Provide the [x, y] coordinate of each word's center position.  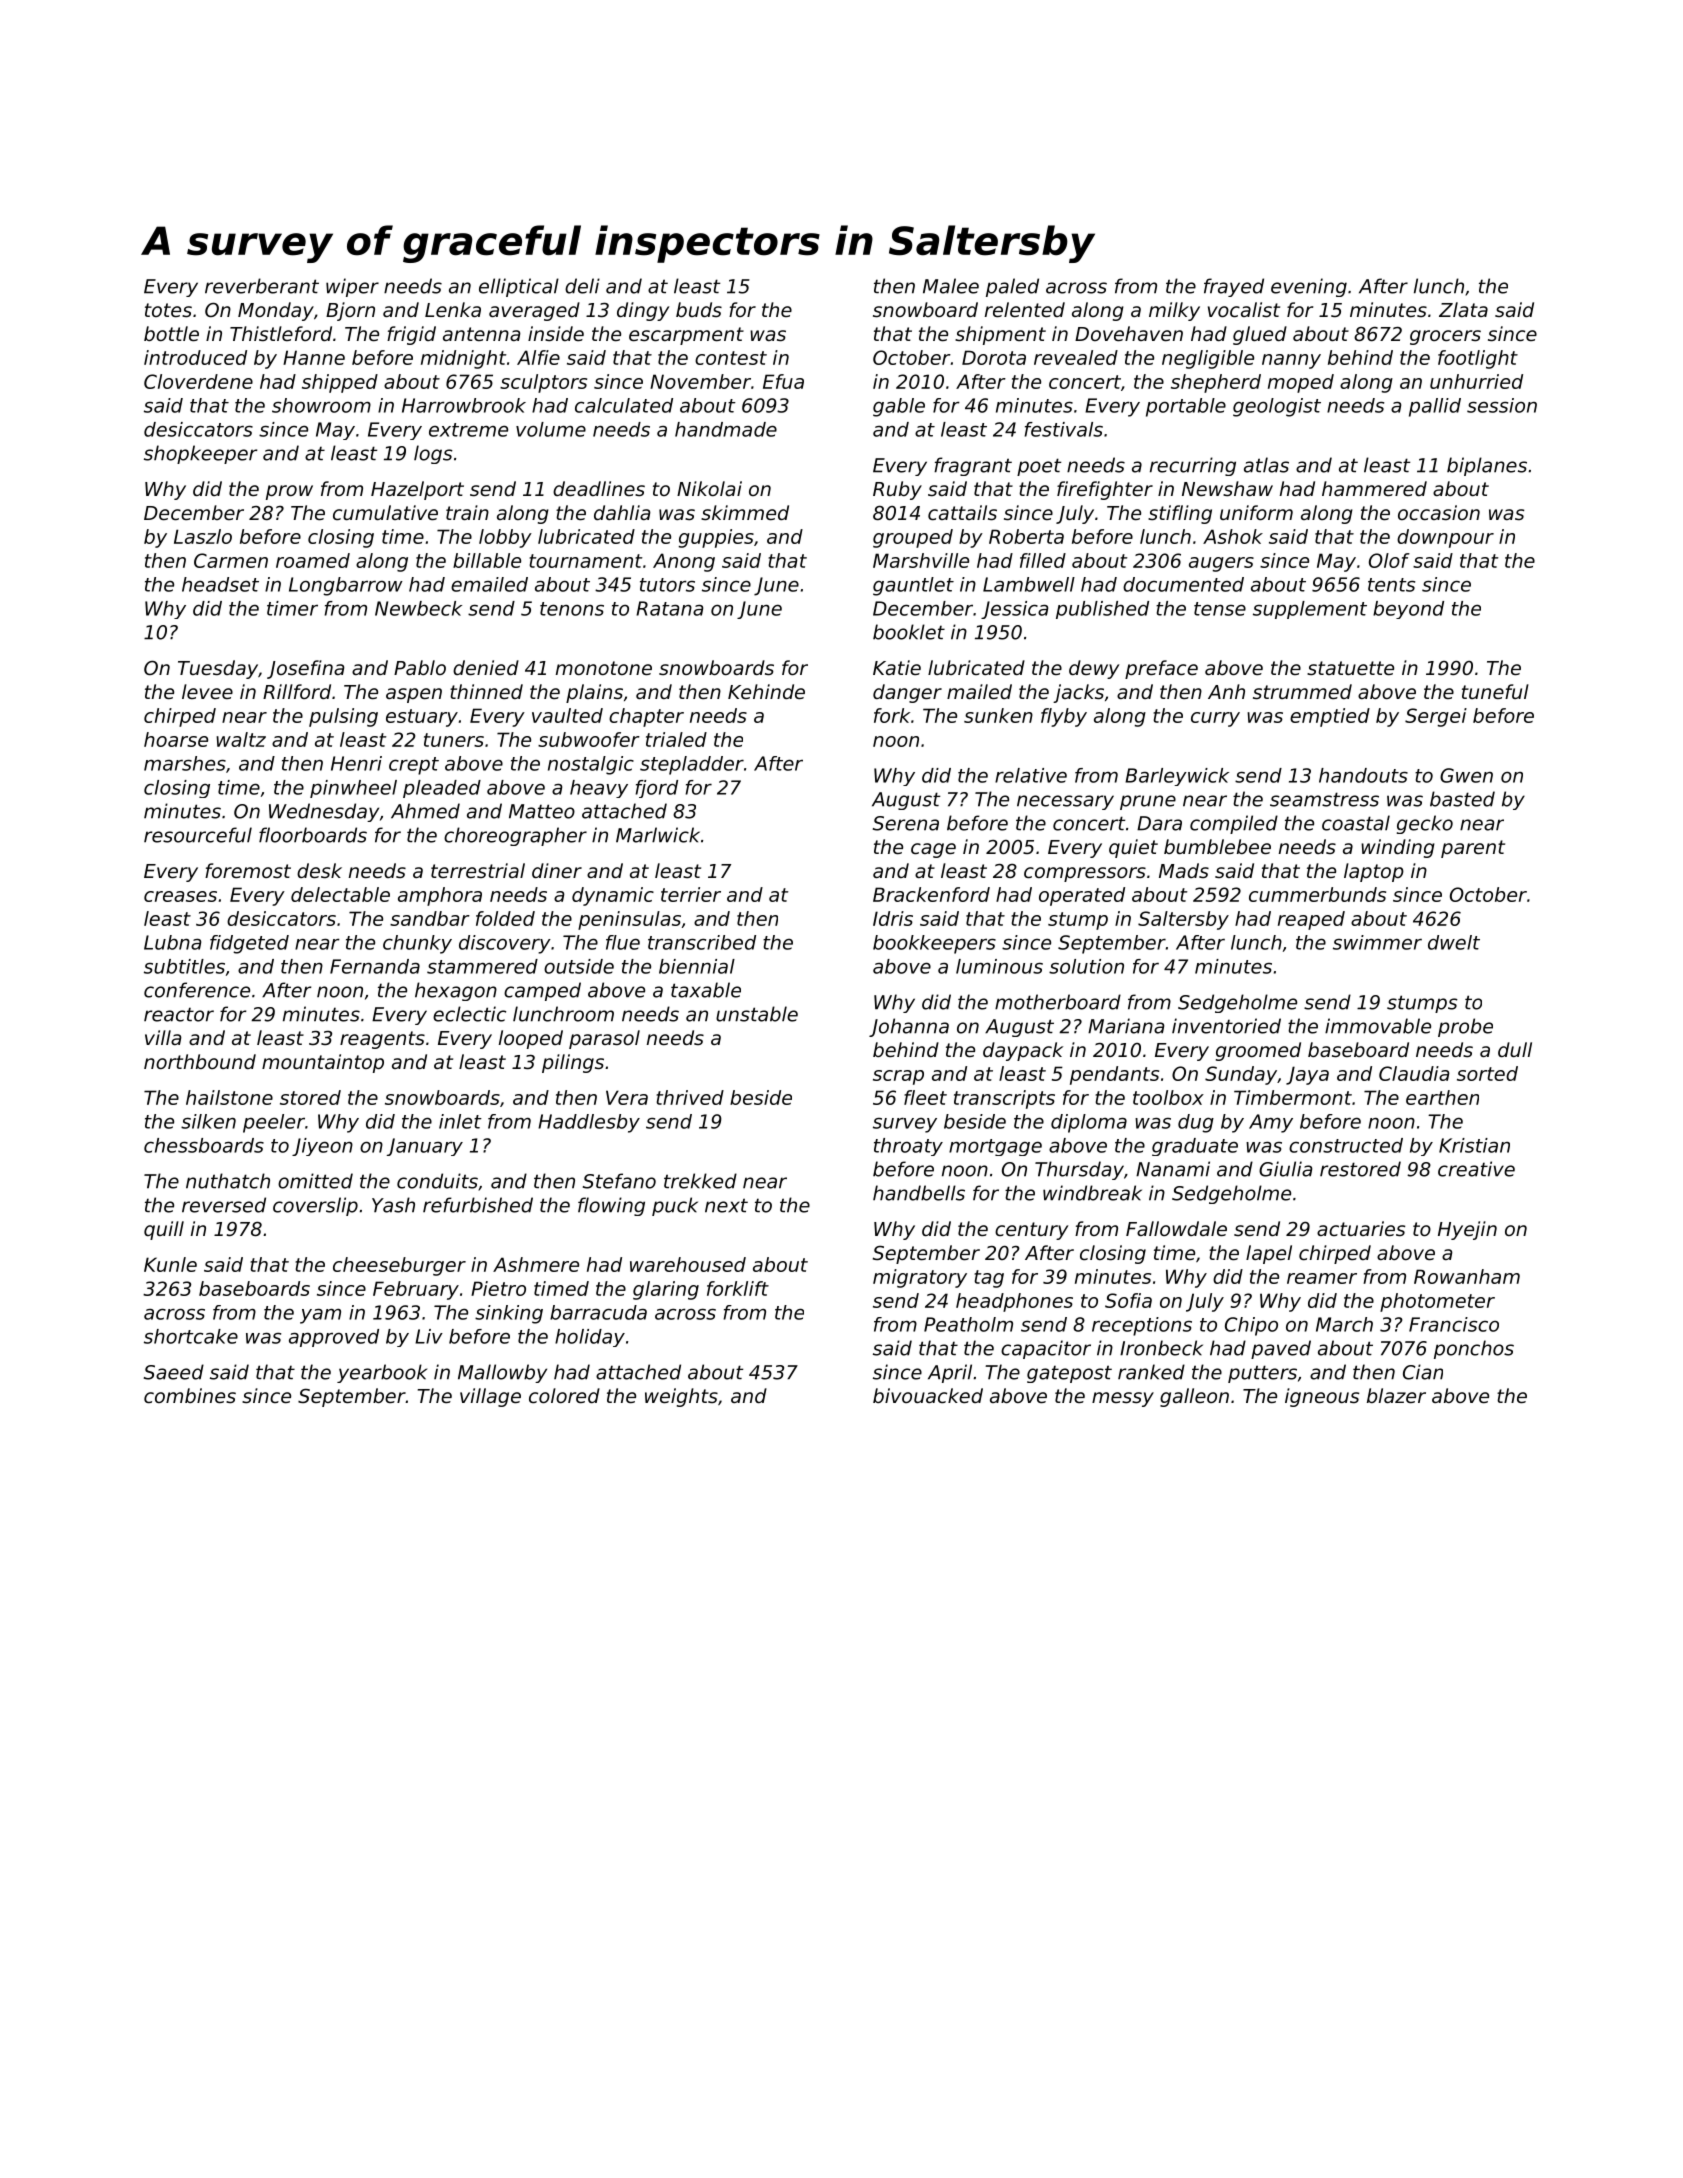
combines [190, 1395]
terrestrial [478, 870]
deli [582, 286]
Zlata [1463, 309]
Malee [951, 286]
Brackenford [931, 894]
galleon [1194, 1397]
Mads [1184, 870]
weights [681, 1397]
